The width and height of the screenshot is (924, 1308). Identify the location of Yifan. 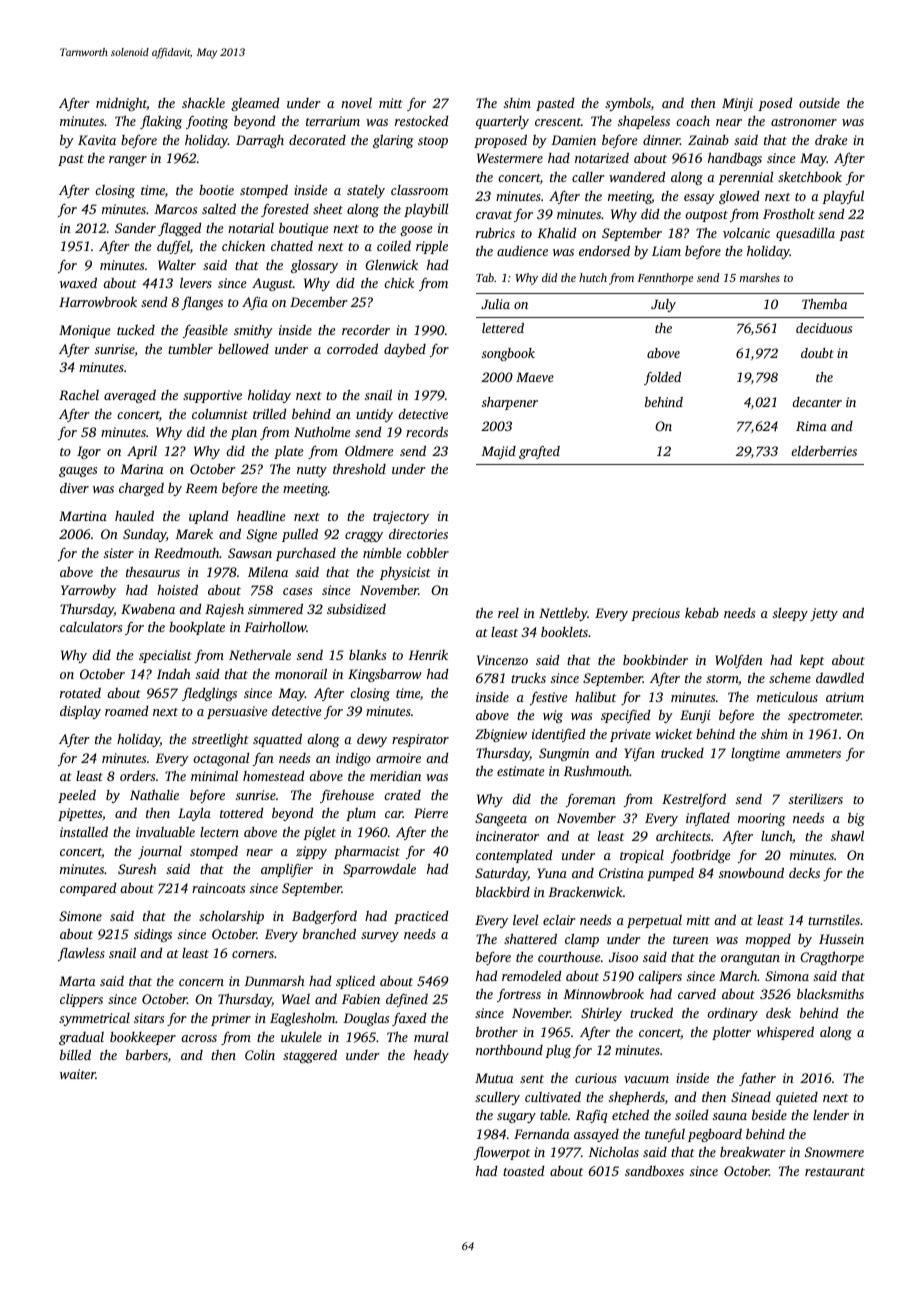
(639, 754).
